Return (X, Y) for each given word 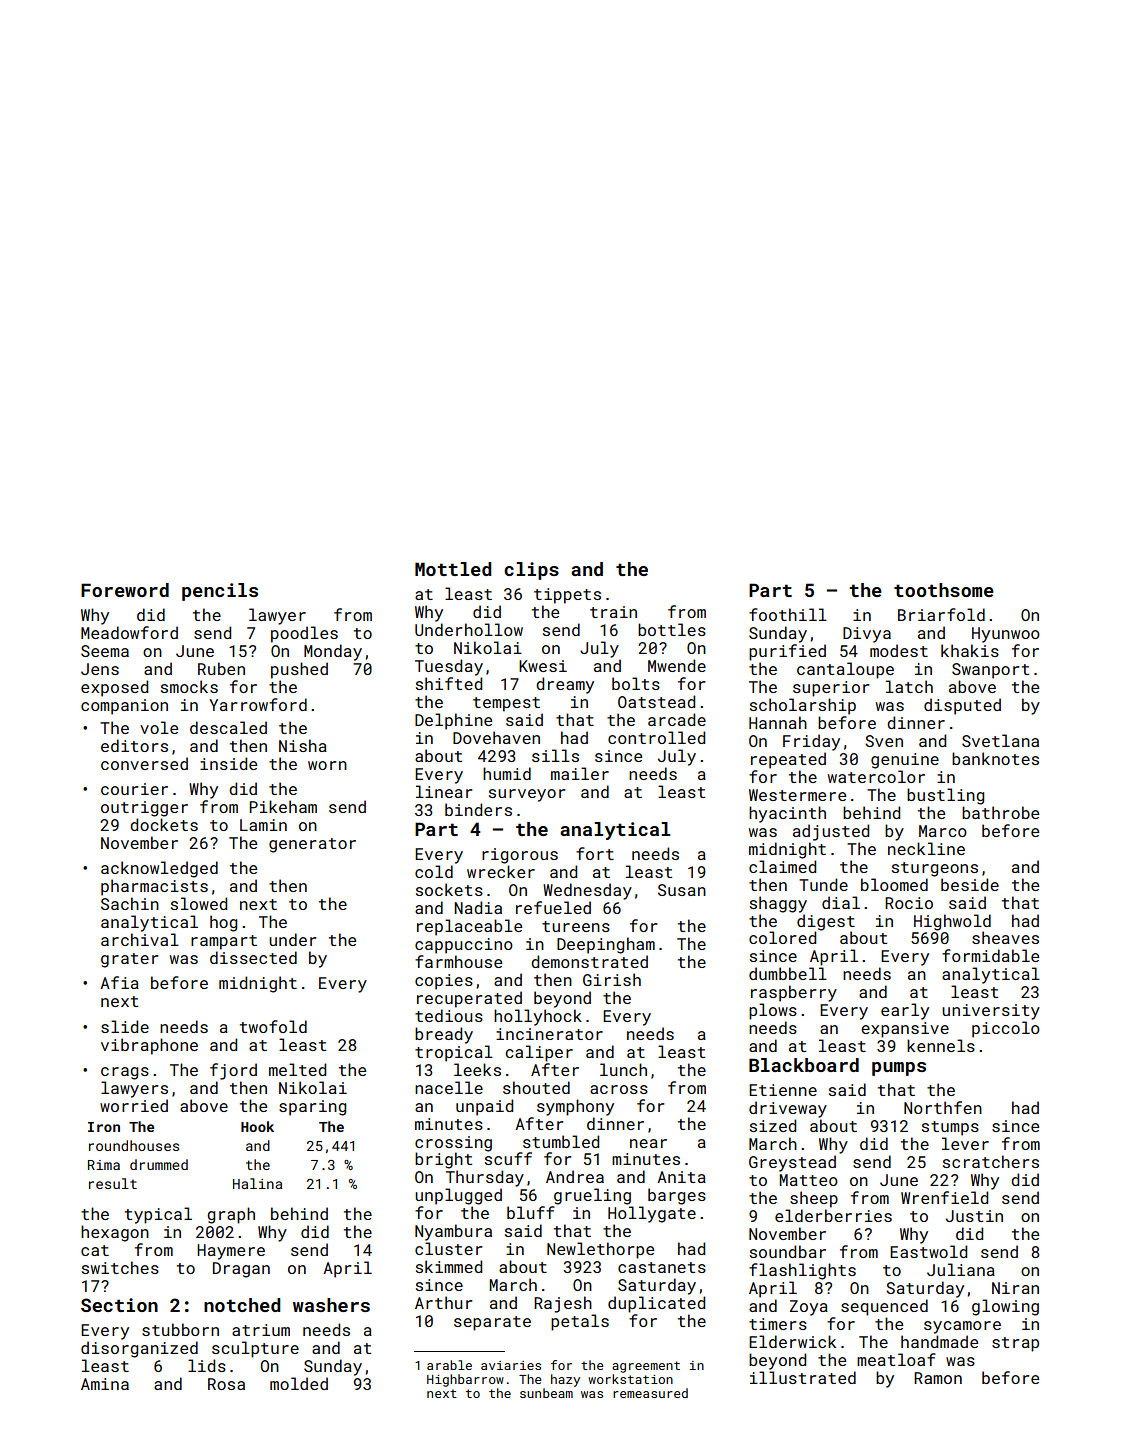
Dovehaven (496, 737)
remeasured (650, 1393)
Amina (105, 1384)
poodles (304, 634)
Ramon (938, 1378)
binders (478, 809)
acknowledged (159, 869)
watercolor (876, 776)
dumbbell (788, 973)
